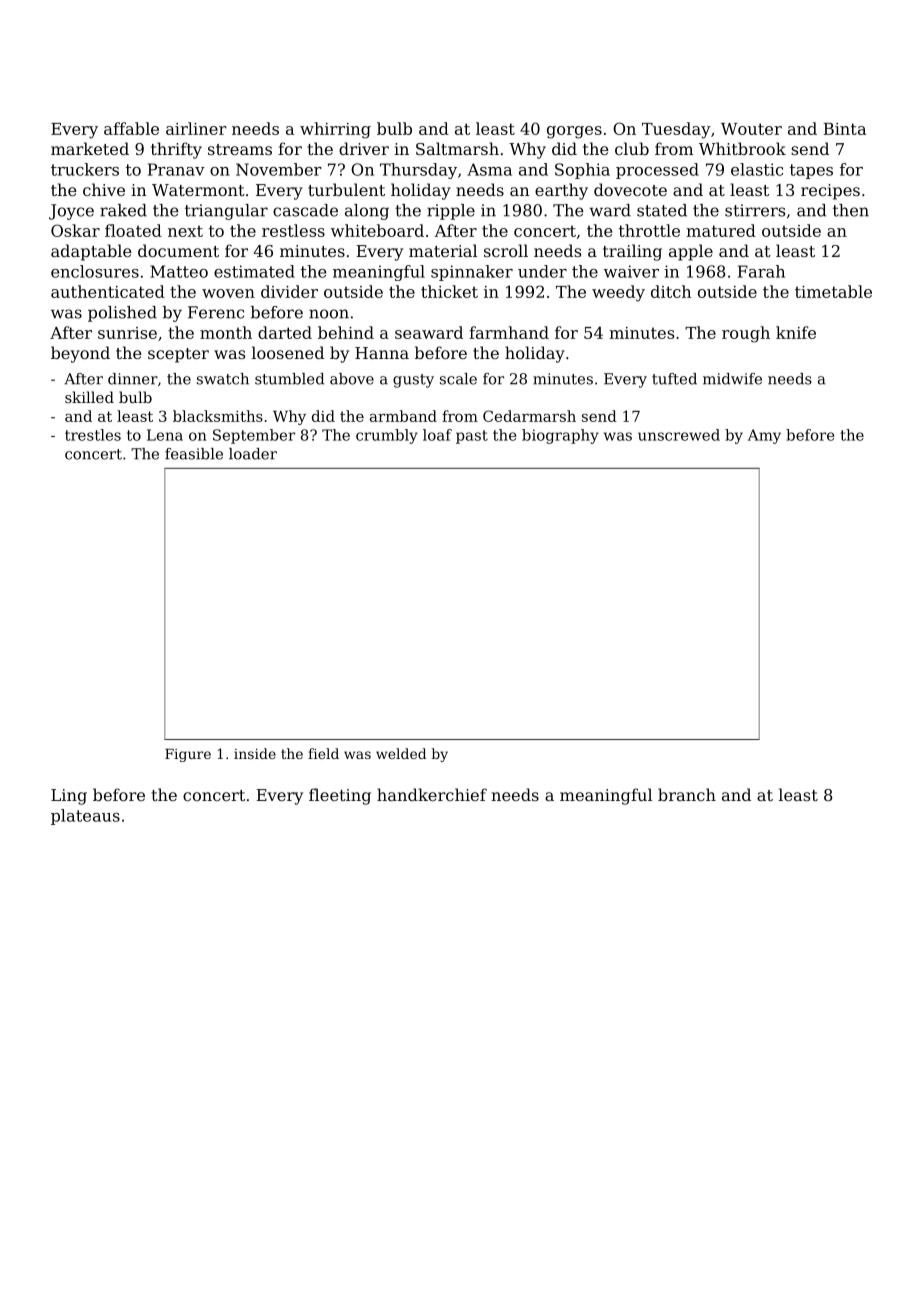 The image size is (924, 1308). Describe the element at coordinates (85, 817) in the page. I see `plateaus` at that location.
